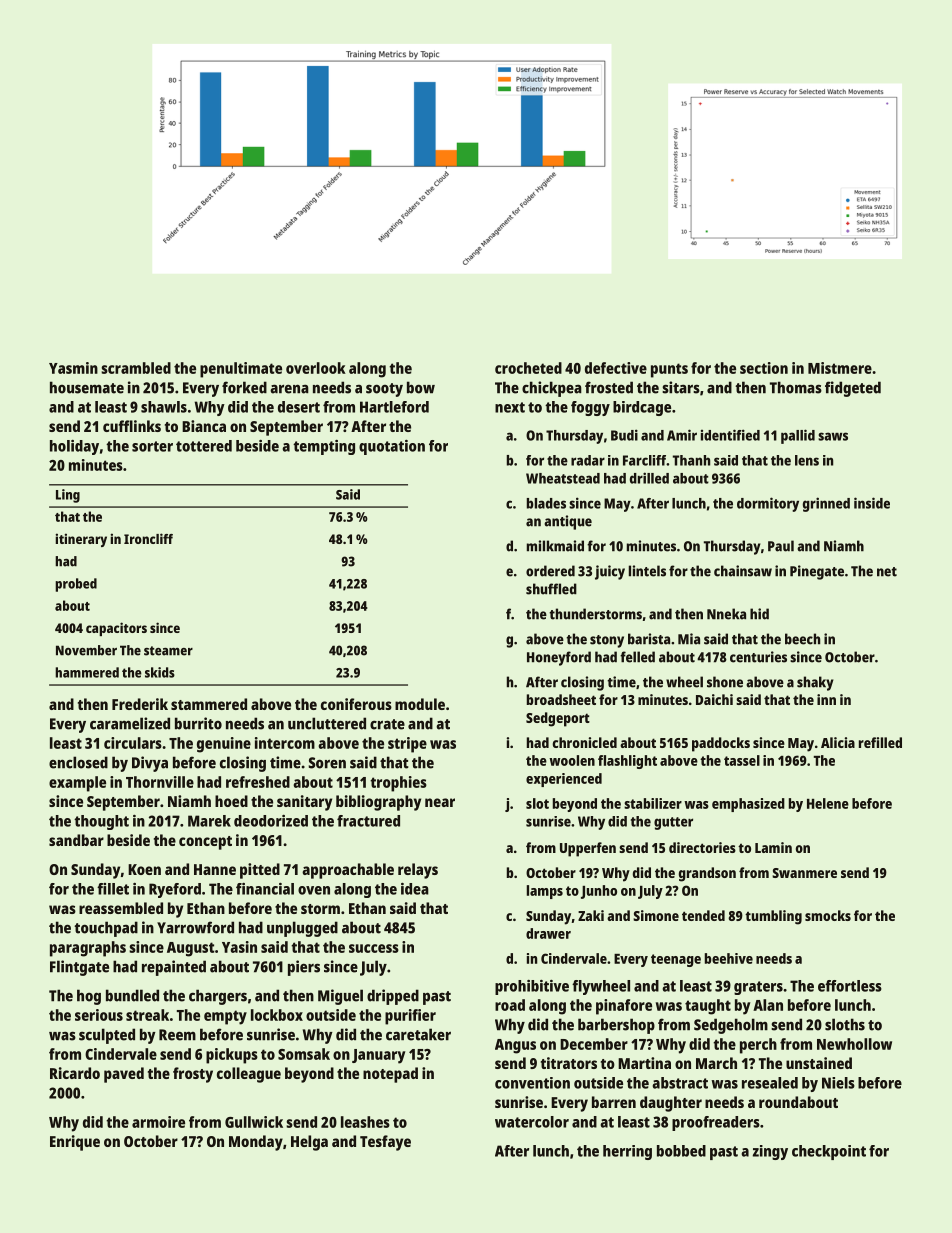  What do you see at coordinates (148, 538) in the document?
I see `Ironcliff` at bounding box center [148, 538].
